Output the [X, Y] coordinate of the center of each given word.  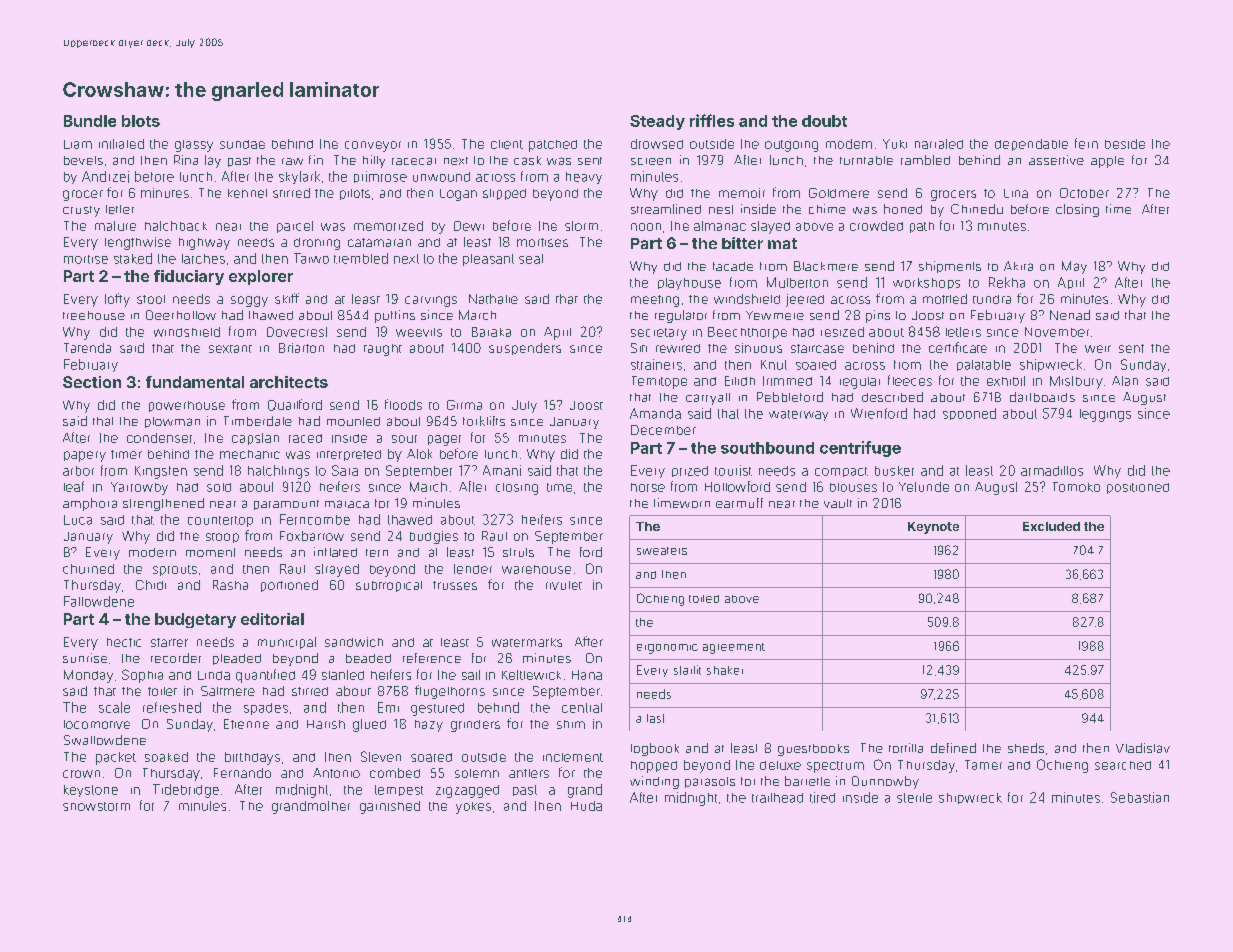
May [1074, 267]
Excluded [1051, 526]
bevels [83, 160]
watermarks [527, 642]
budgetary [195, 620]
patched [553, 146]
